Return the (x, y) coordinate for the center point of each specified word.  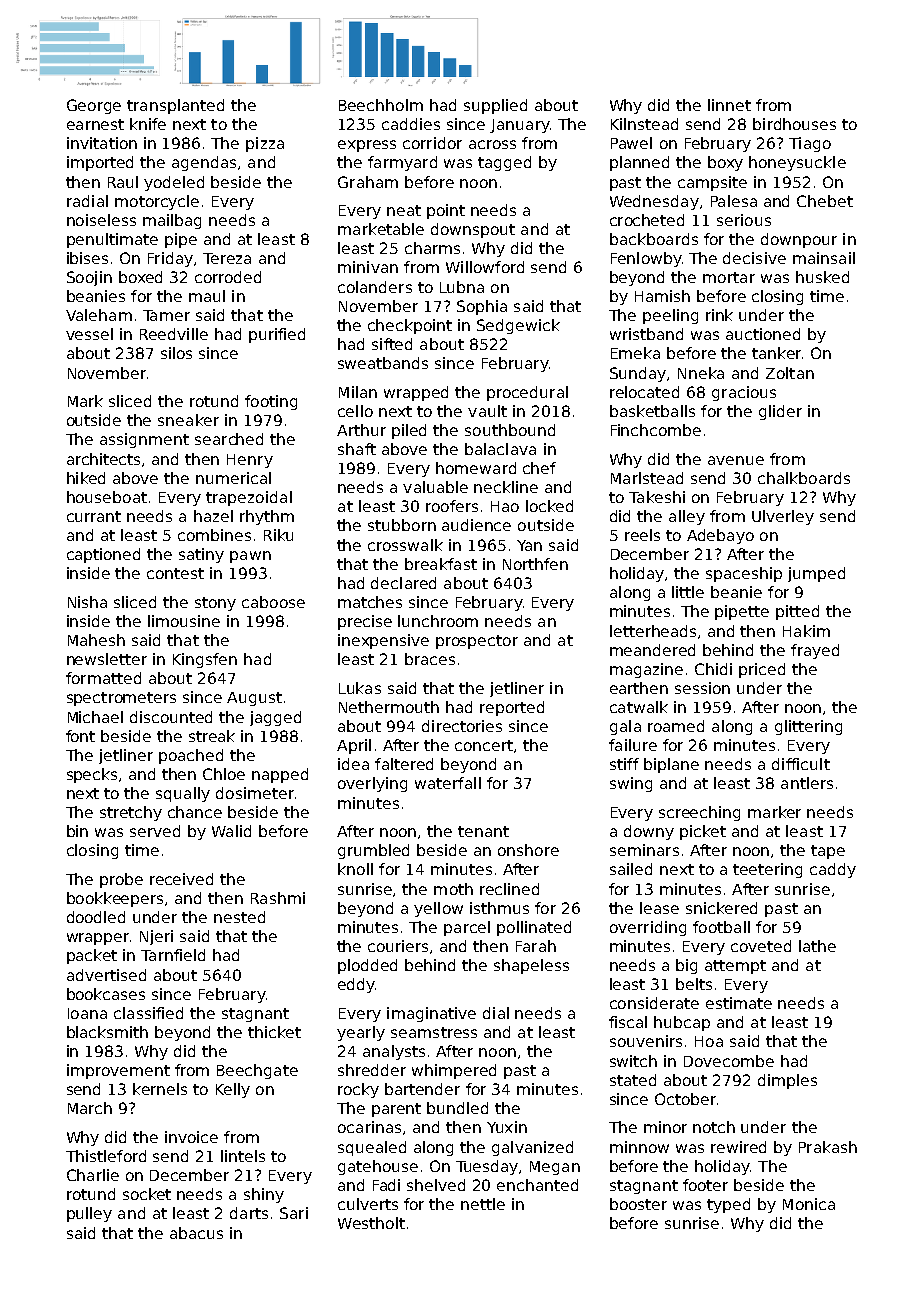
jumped (816, 574)
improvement (118, 1071)
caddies (411, 124)
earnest (95, 124)
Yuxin (507, 1127)
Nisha (87, 602)
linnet (729, 105)
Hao (505, 506)
